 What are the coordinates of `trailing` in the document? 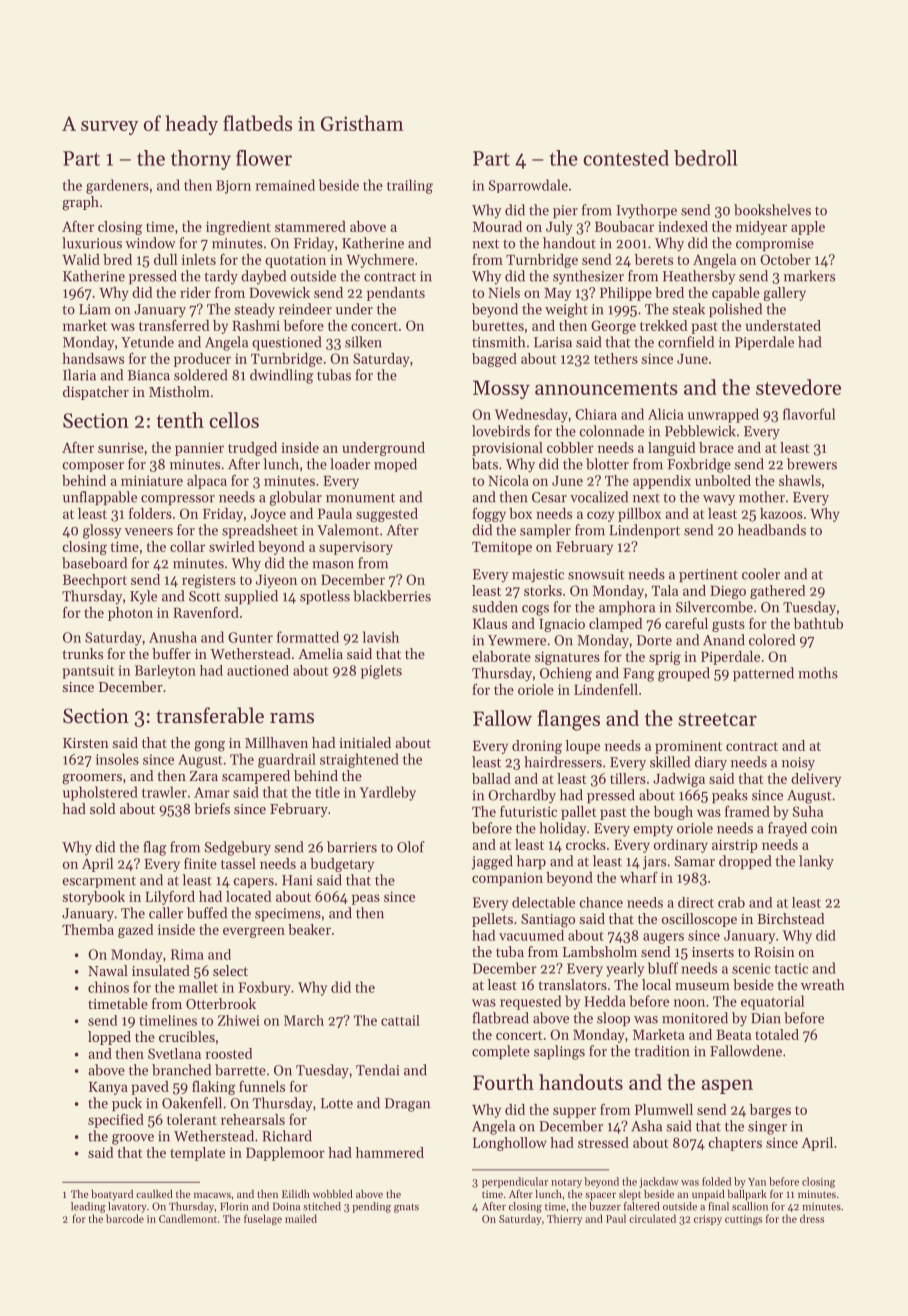 It's located at (410, 186).
